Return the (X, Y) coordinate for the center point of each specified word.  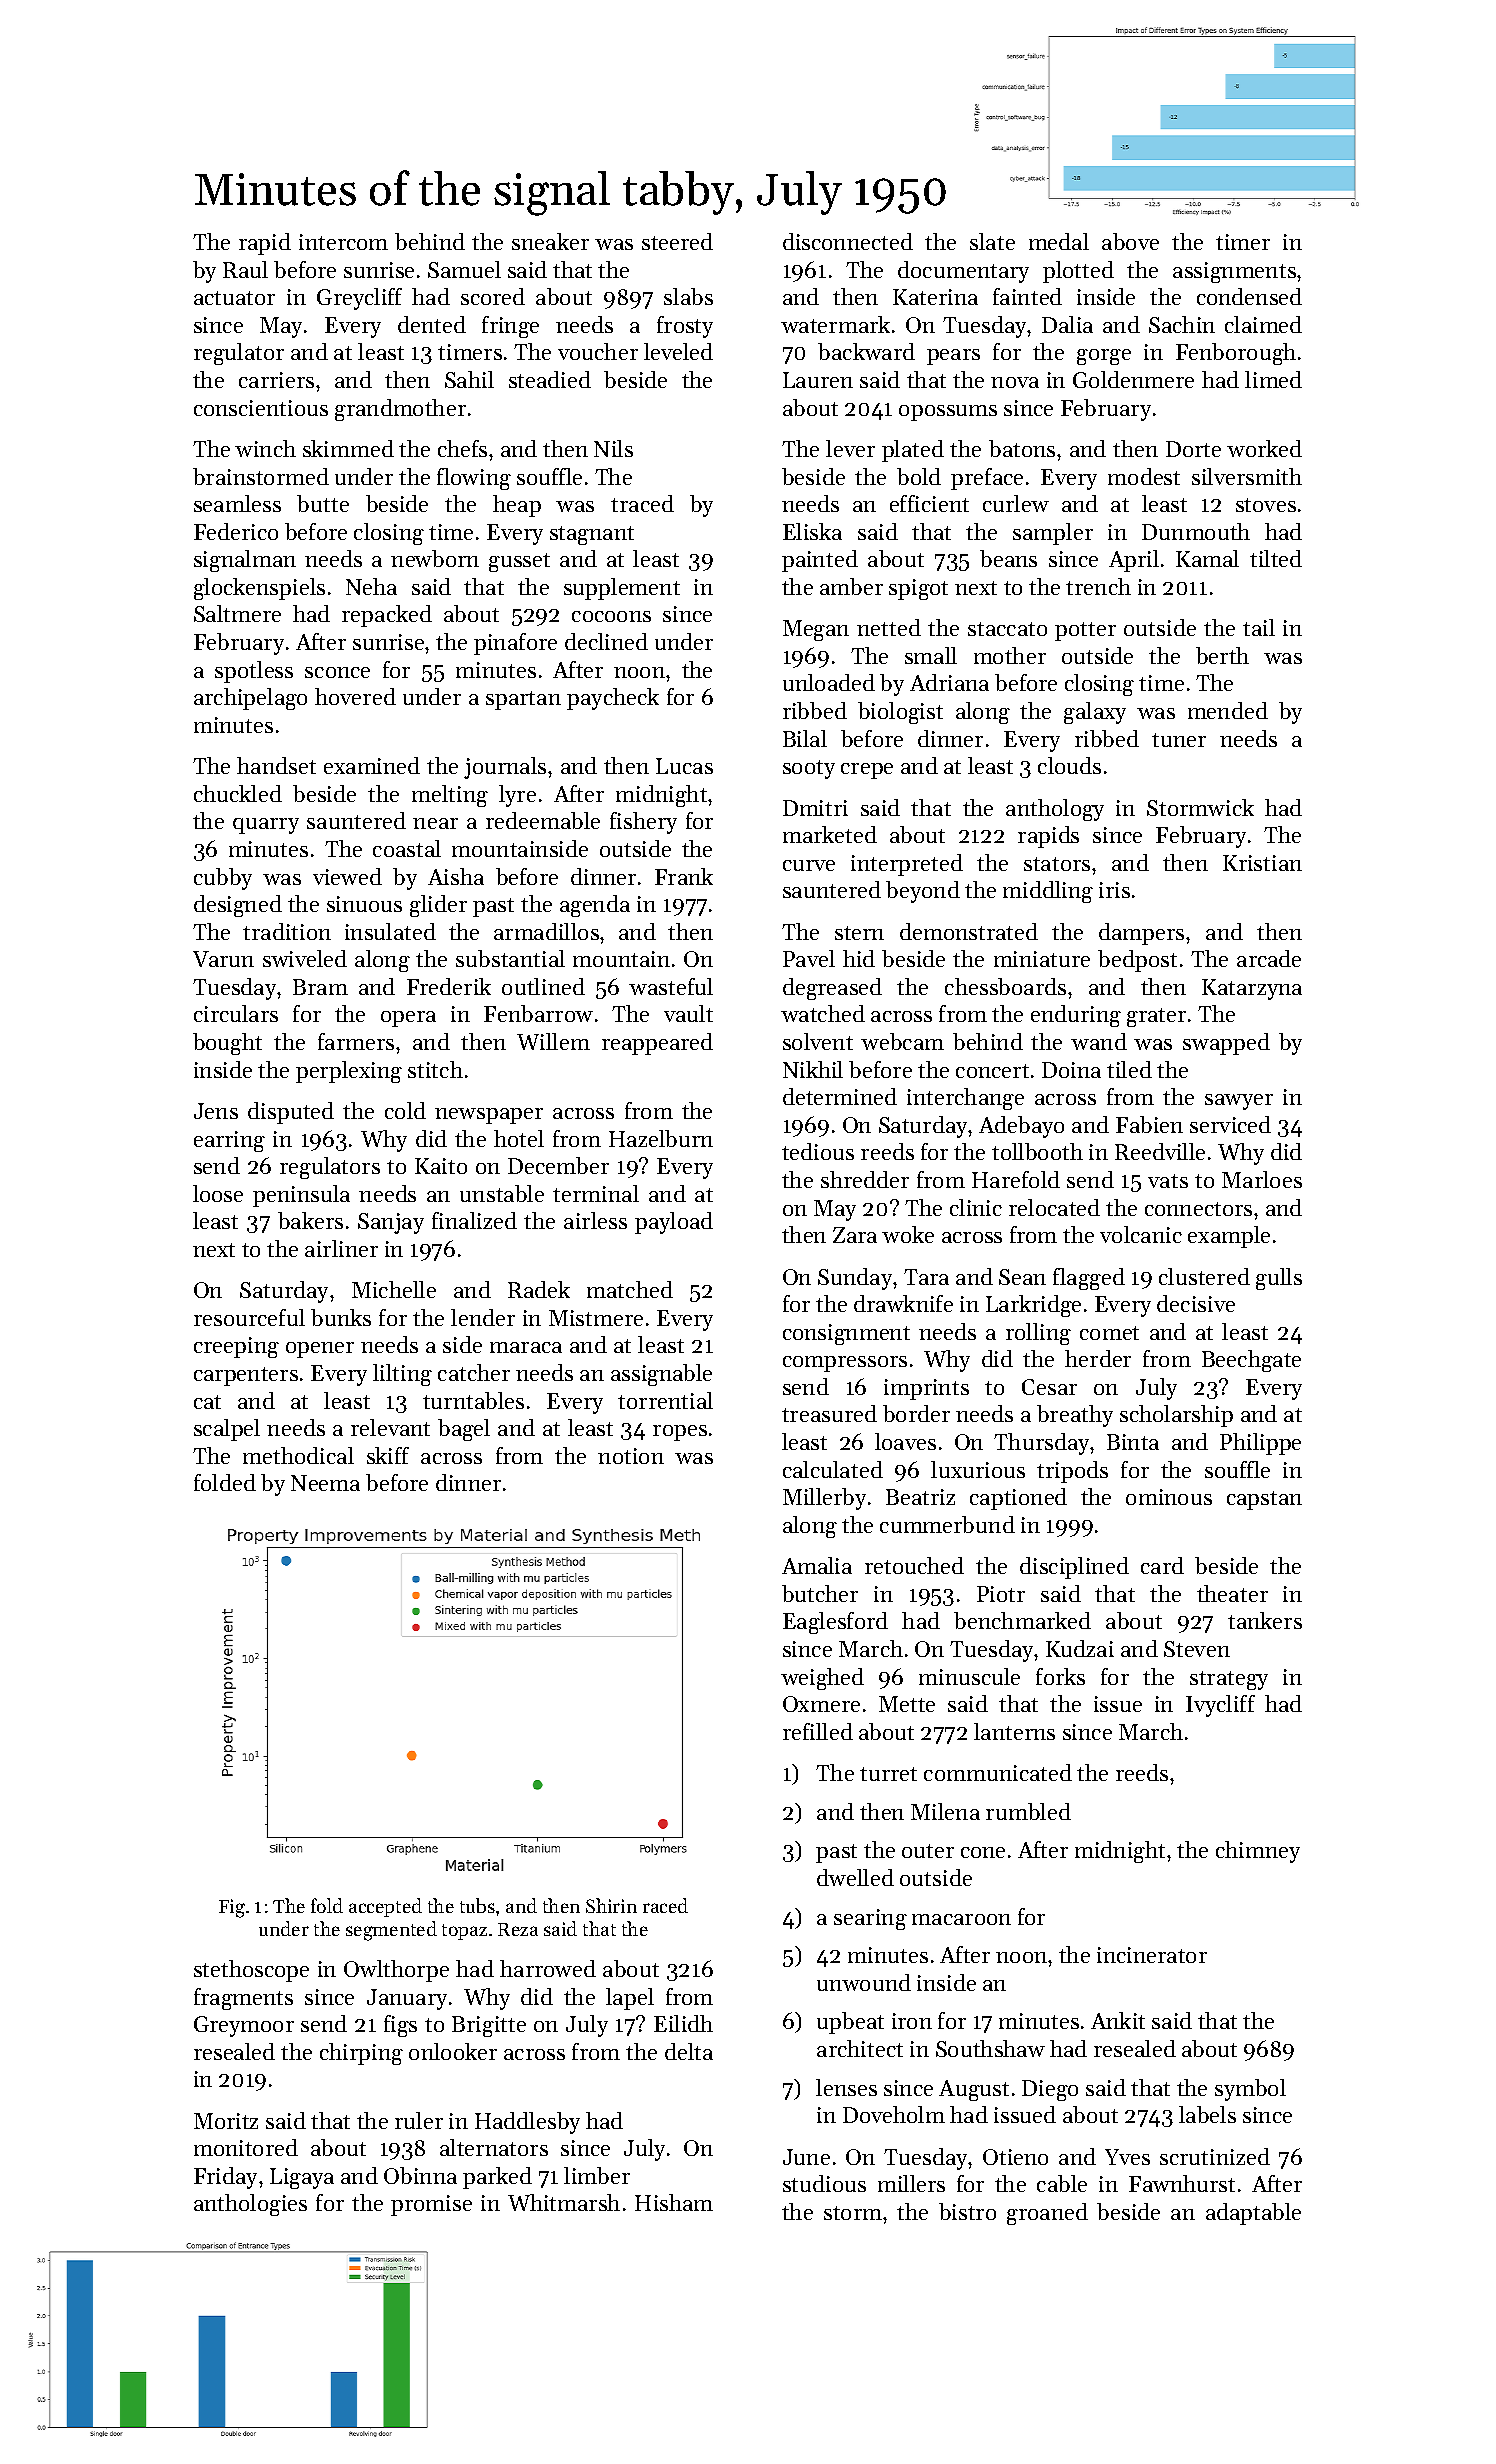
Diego (1050, 2090)
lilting (402, 1375)
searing (870, 1919)
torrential (665, 1400)
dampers (1141, 934)
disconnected (848, 241)
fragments (243, 1999)
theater (1232, 1593)
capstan (1264, 1500)
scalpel (227, 1430)
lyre (517, 796)
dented (432, 324)
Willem (553, 1041)
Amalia (817, 1565)
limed (1273, 379)
